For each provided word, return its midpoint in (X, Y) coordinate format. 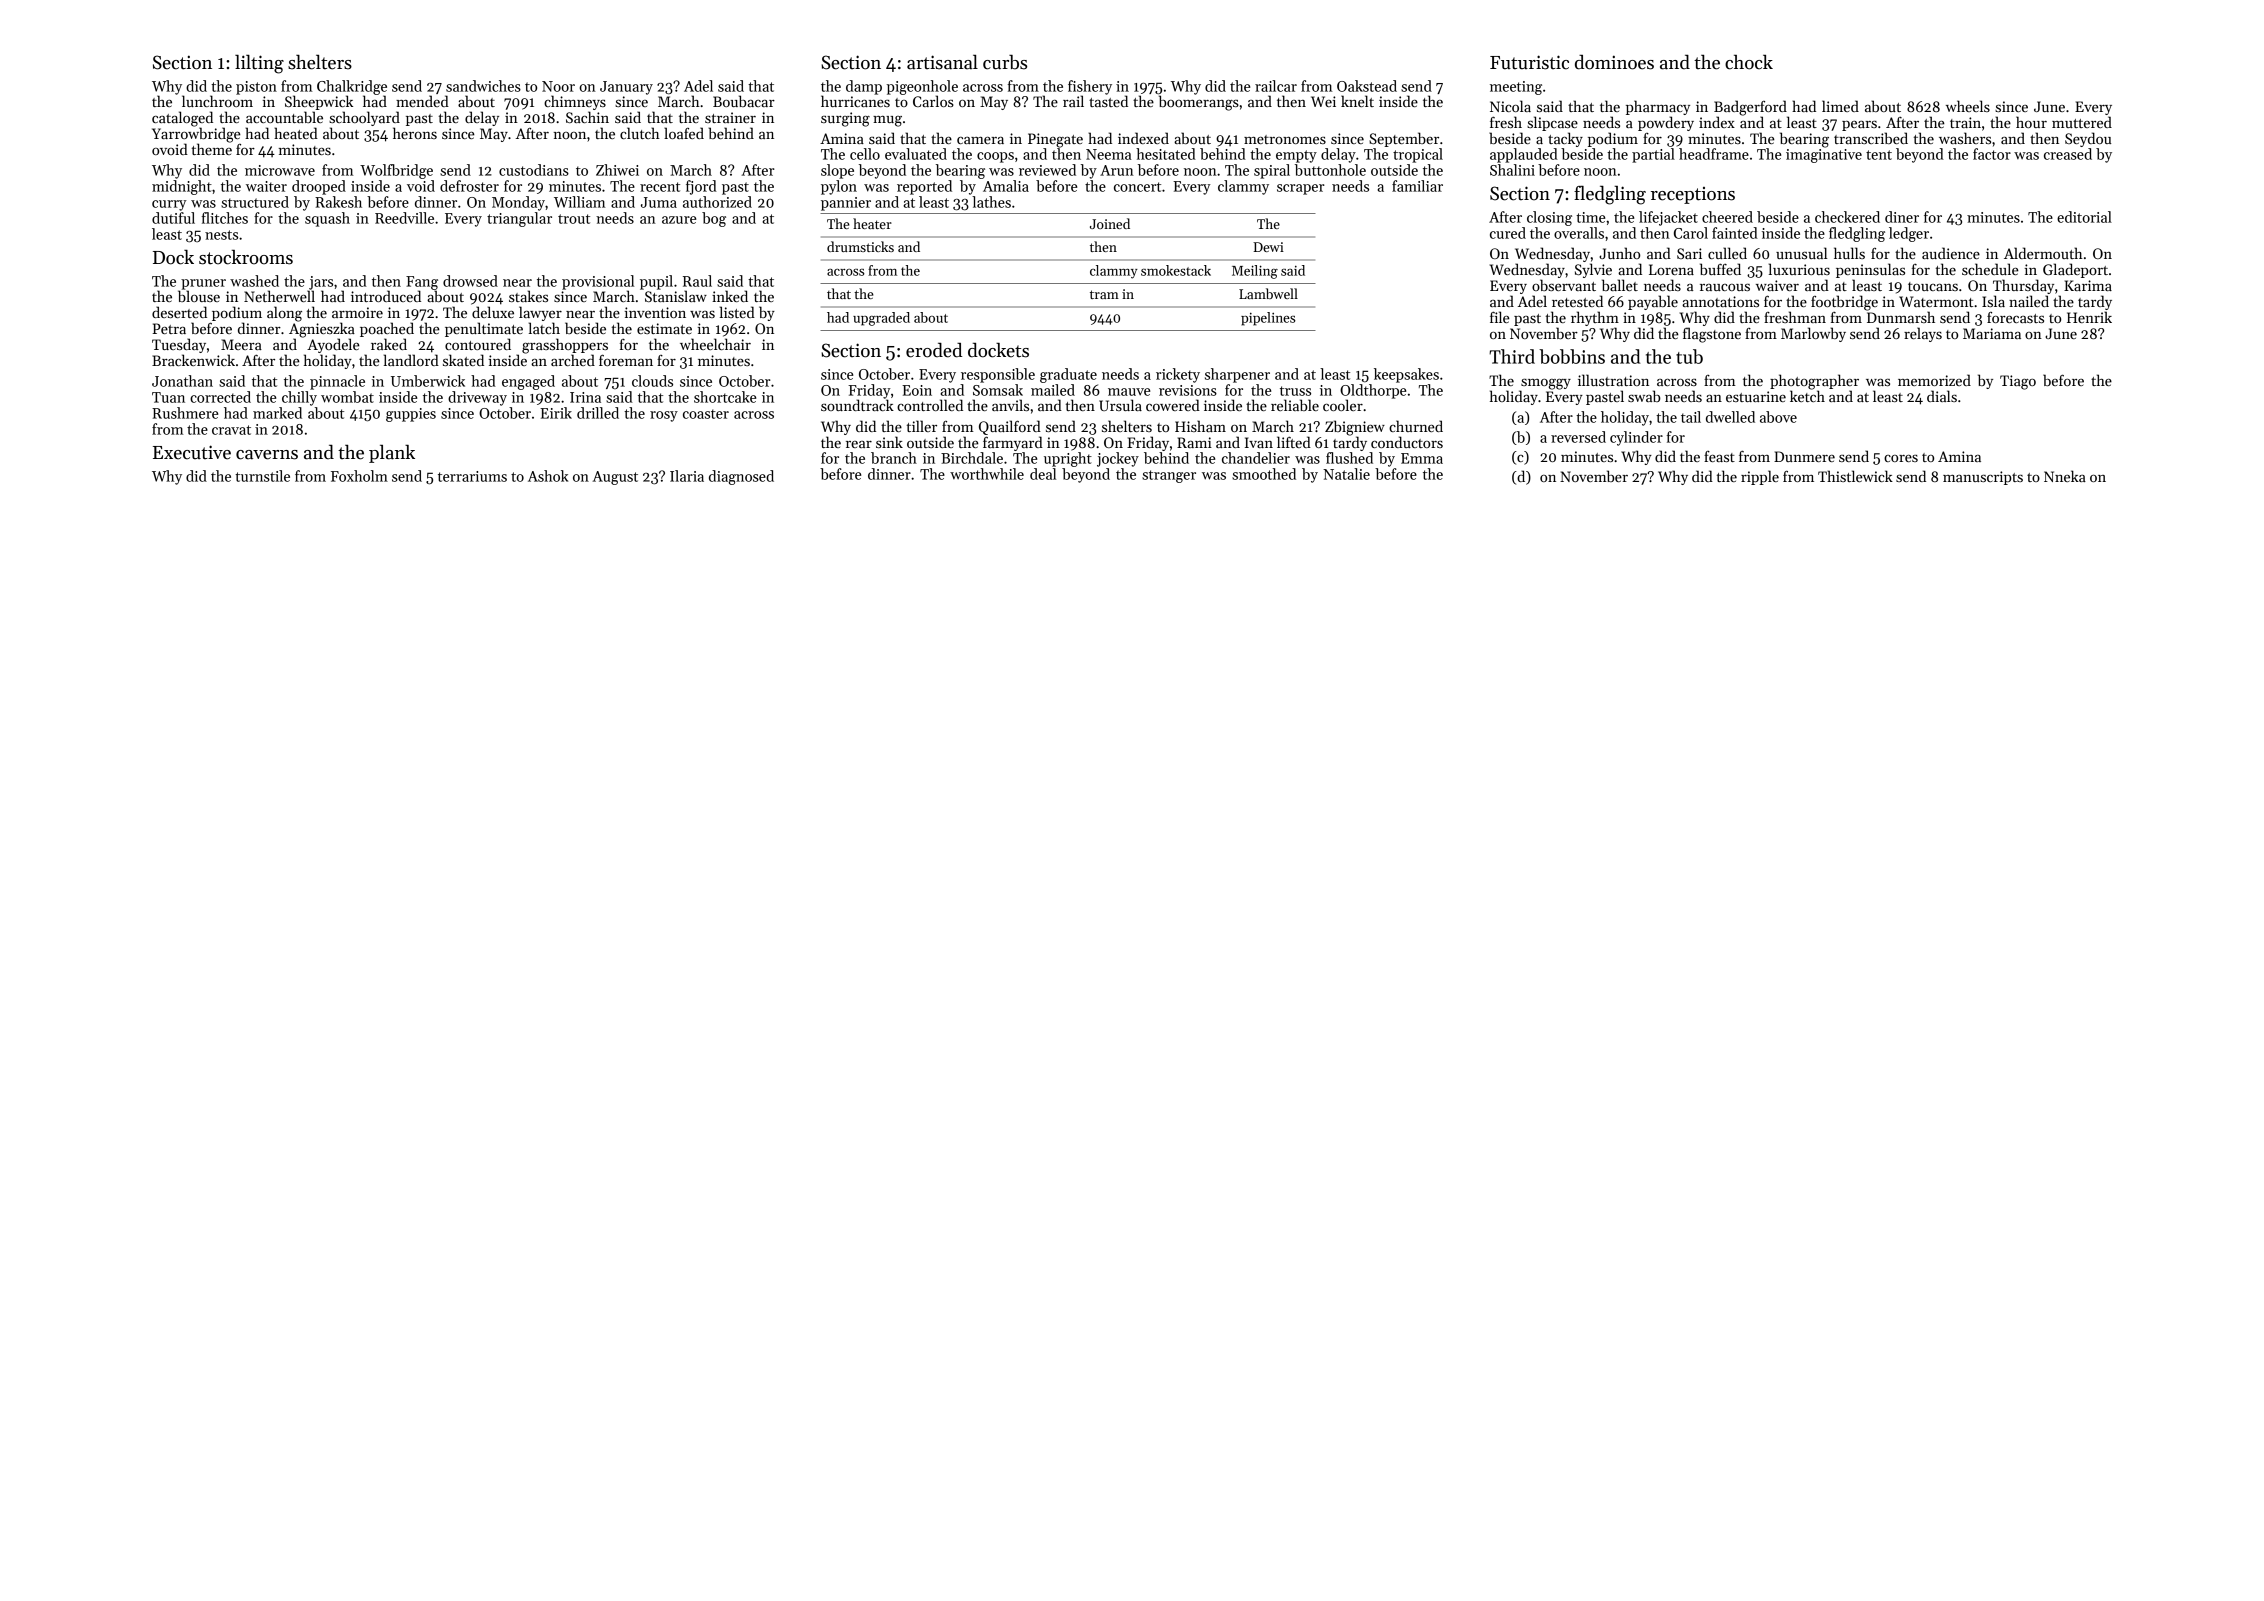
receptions (1693, 195)
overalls (1579, 233)
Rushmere (185, 413)
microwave (280, 170)
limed (1840, 106)
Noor (558, 86)
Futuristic (1529, 62)
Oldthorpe (1373, 391)
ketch (1807, 396)
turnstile (262, 476)
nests (221, 235)
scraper (1301, 189)
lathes (991, 202)
